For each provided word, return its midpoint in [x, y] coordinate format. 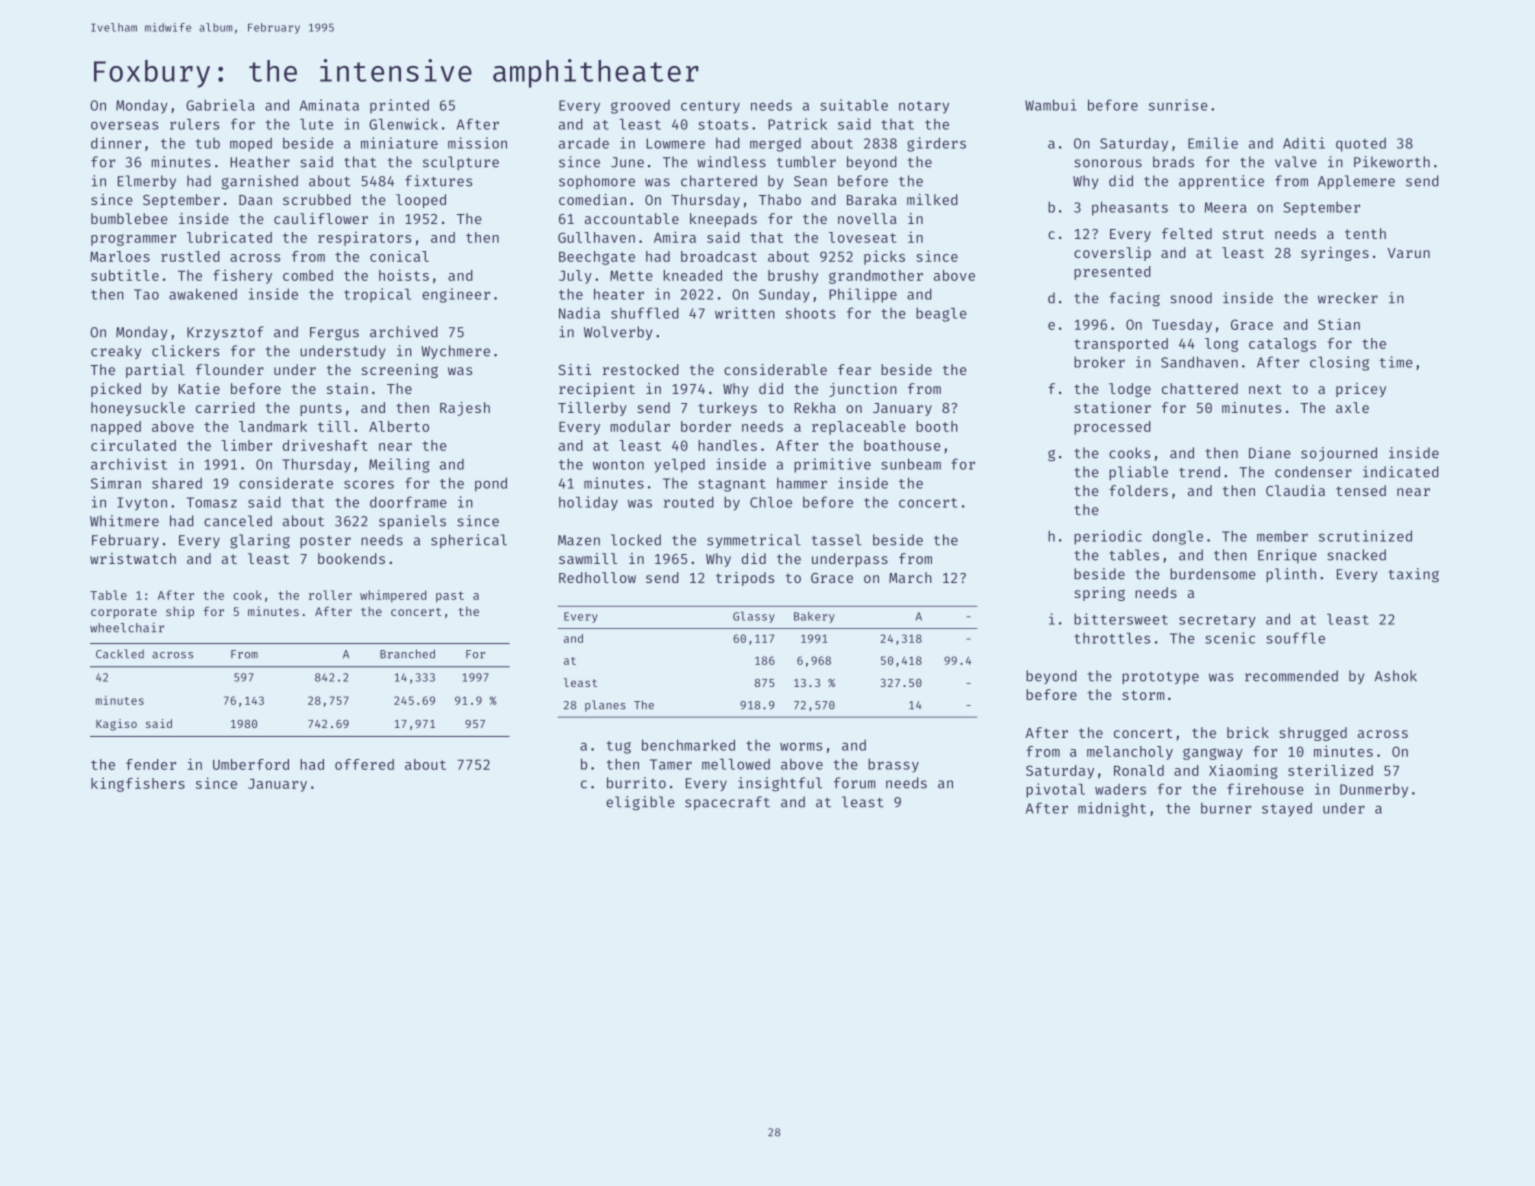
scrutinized [1365, 536]
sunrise [1178, 105]
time [1396, 362]
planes [605, 706]
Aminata [329, 105]
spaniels [412, 522]
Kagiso [116, 725]
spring [1100, 594]
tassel [837, 540]
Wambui [1050, 105]
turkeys [727, 409]
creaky [116, 352]
